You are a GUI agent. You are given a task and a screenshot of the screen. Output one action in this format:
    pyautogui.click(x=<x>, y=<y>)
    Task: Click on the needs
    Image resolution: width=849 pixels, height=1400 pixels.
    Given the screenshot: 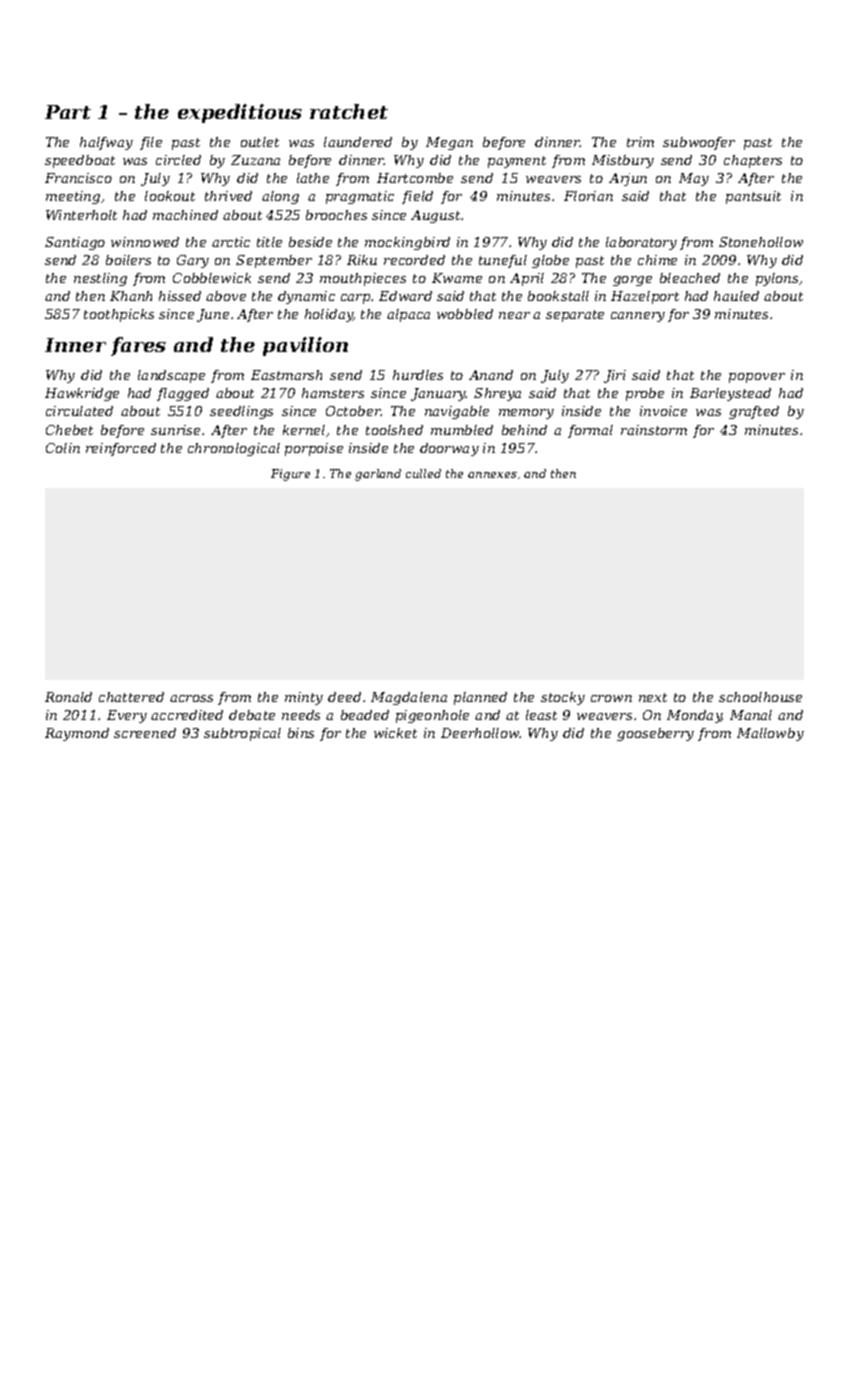 What is the action you would take?
    pyautogui.click(x=301, y=715)
